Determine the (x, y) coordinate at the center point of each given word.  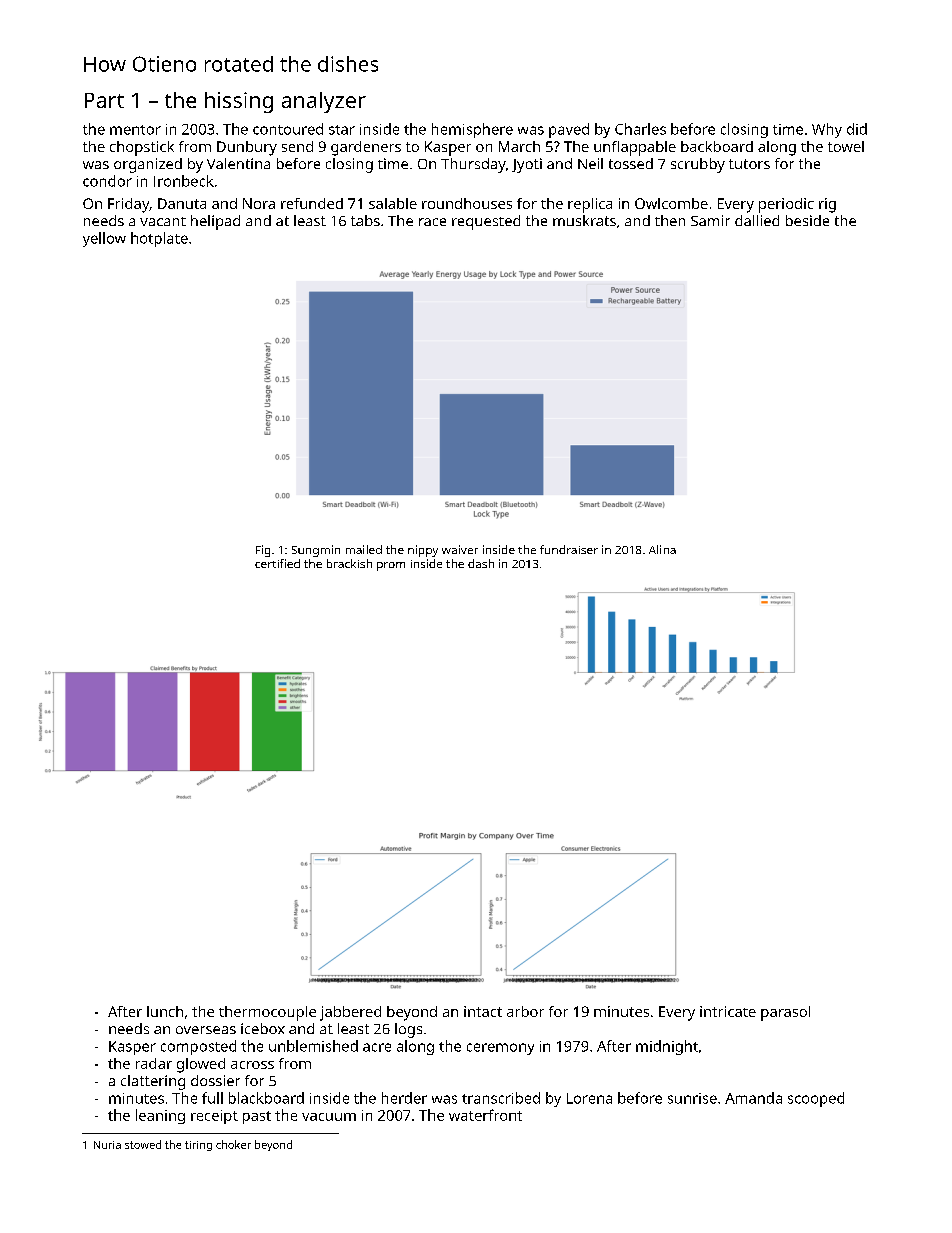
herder (404, 1098)
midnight (667, 1047)
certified (277, 563)
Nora (259, 203)
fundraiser (569, 549)
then (670, 220)
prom (391, 566)
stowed (143, 1144)
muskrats (584, 220)
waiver (460, 549)
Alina (662, 549)
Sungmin (316, 551)
